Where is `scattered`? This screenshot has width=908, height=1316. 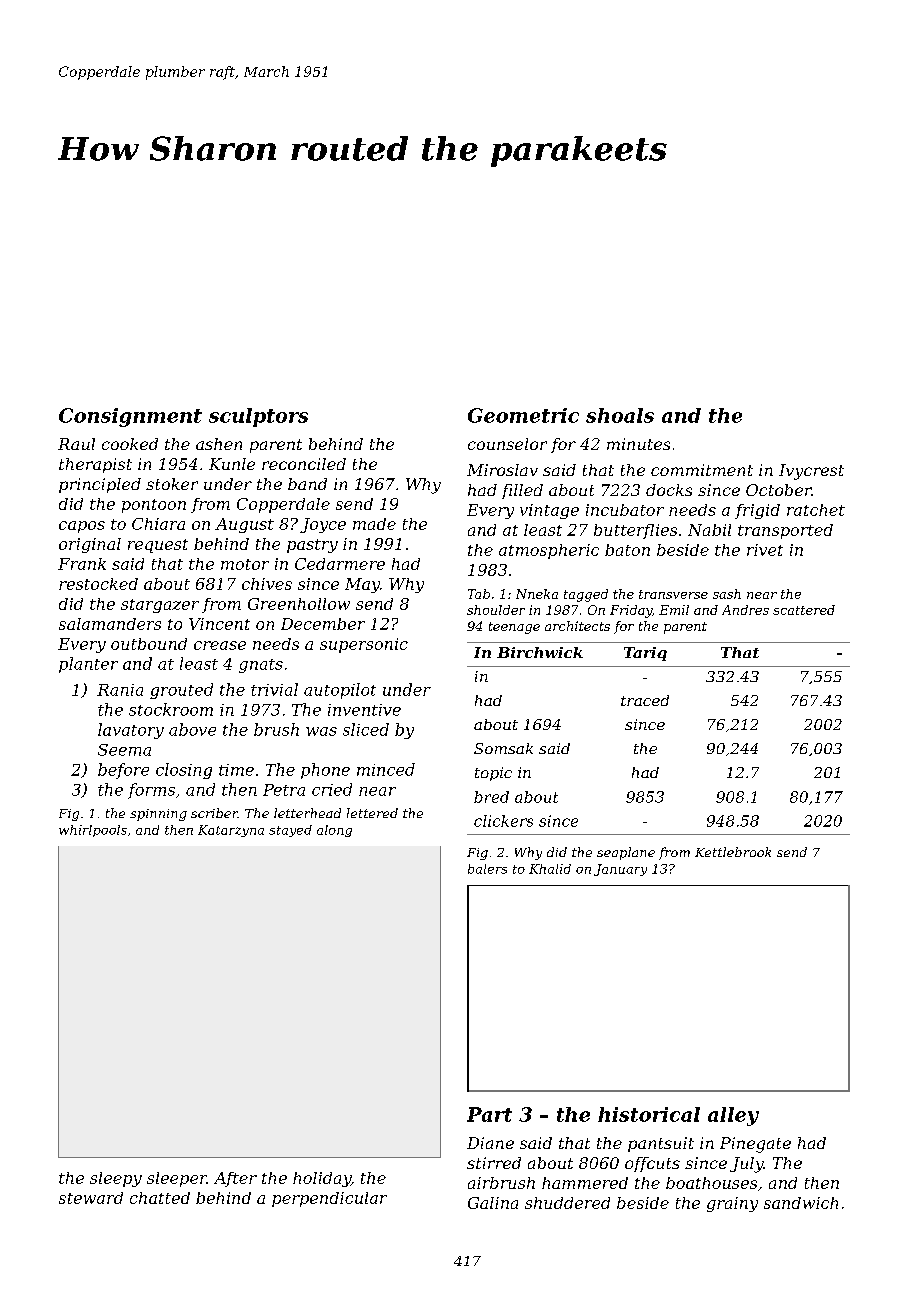 scattered is located at coordinates (804, 610).
